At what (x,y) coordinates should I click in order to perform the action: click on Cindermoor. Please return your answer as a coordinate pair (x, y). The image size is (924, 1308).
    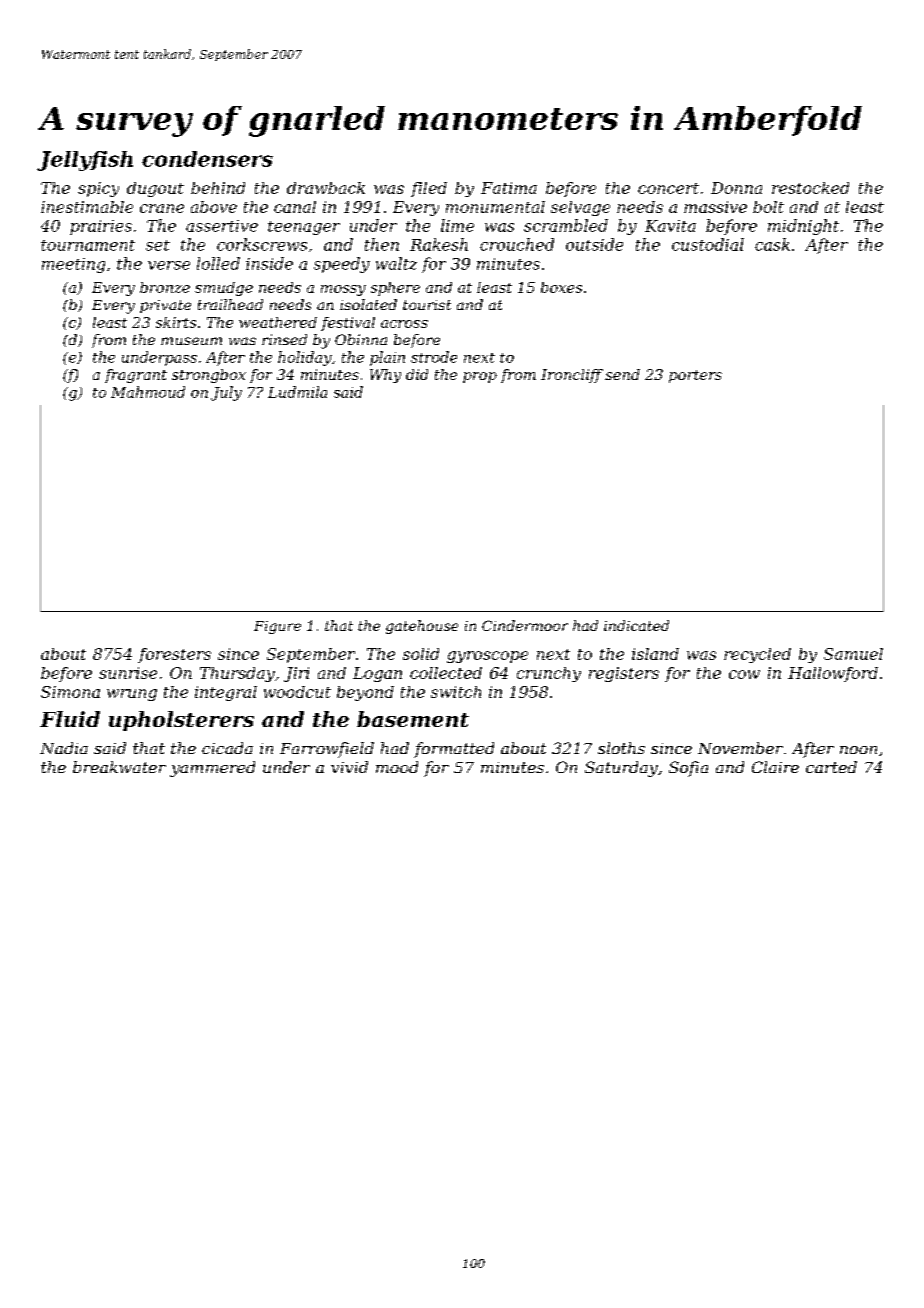
    Looking at the image, I should click on (525, 625).
